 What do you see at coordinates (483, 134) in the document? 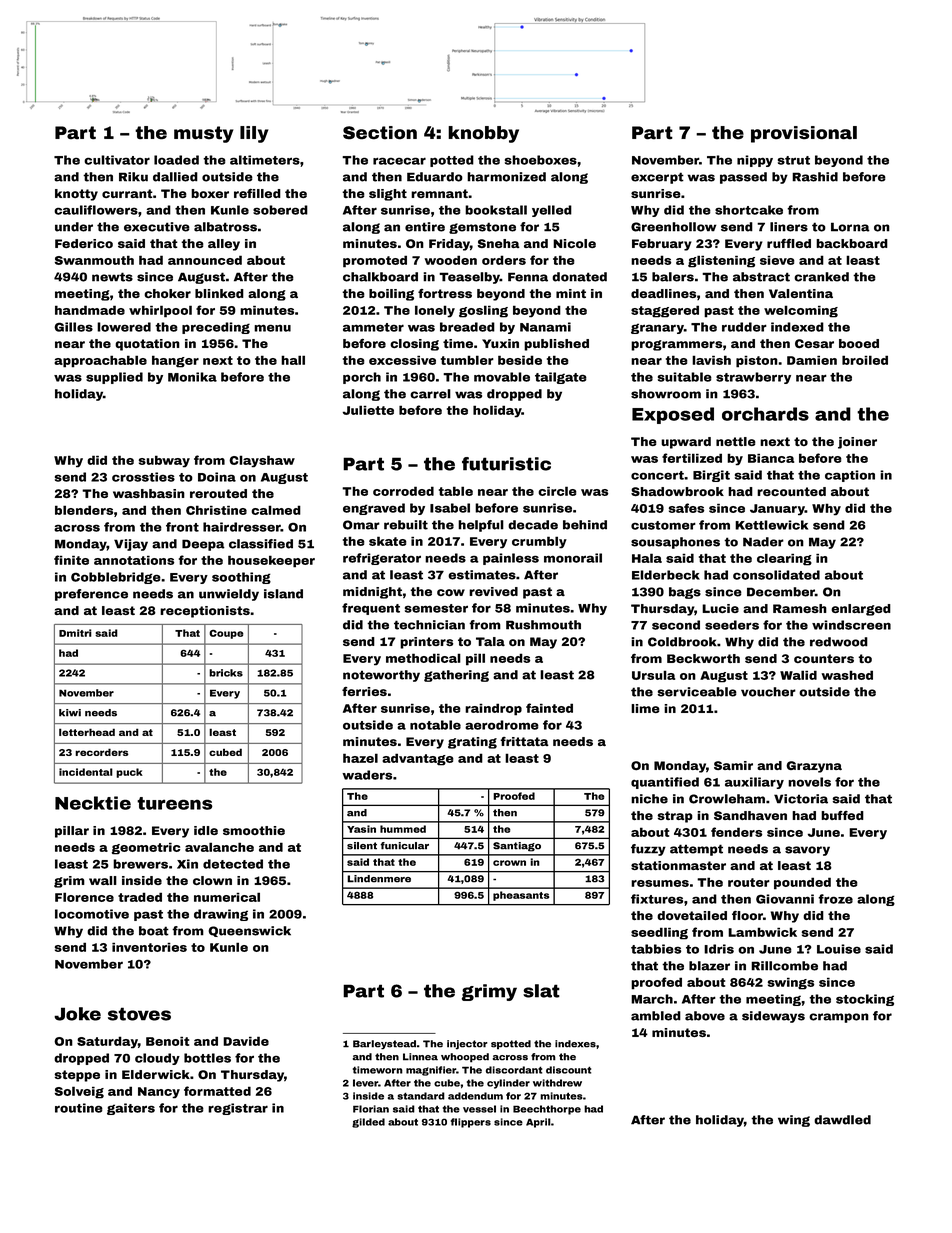
I see `knobby` at bounding box center [483, 134].
